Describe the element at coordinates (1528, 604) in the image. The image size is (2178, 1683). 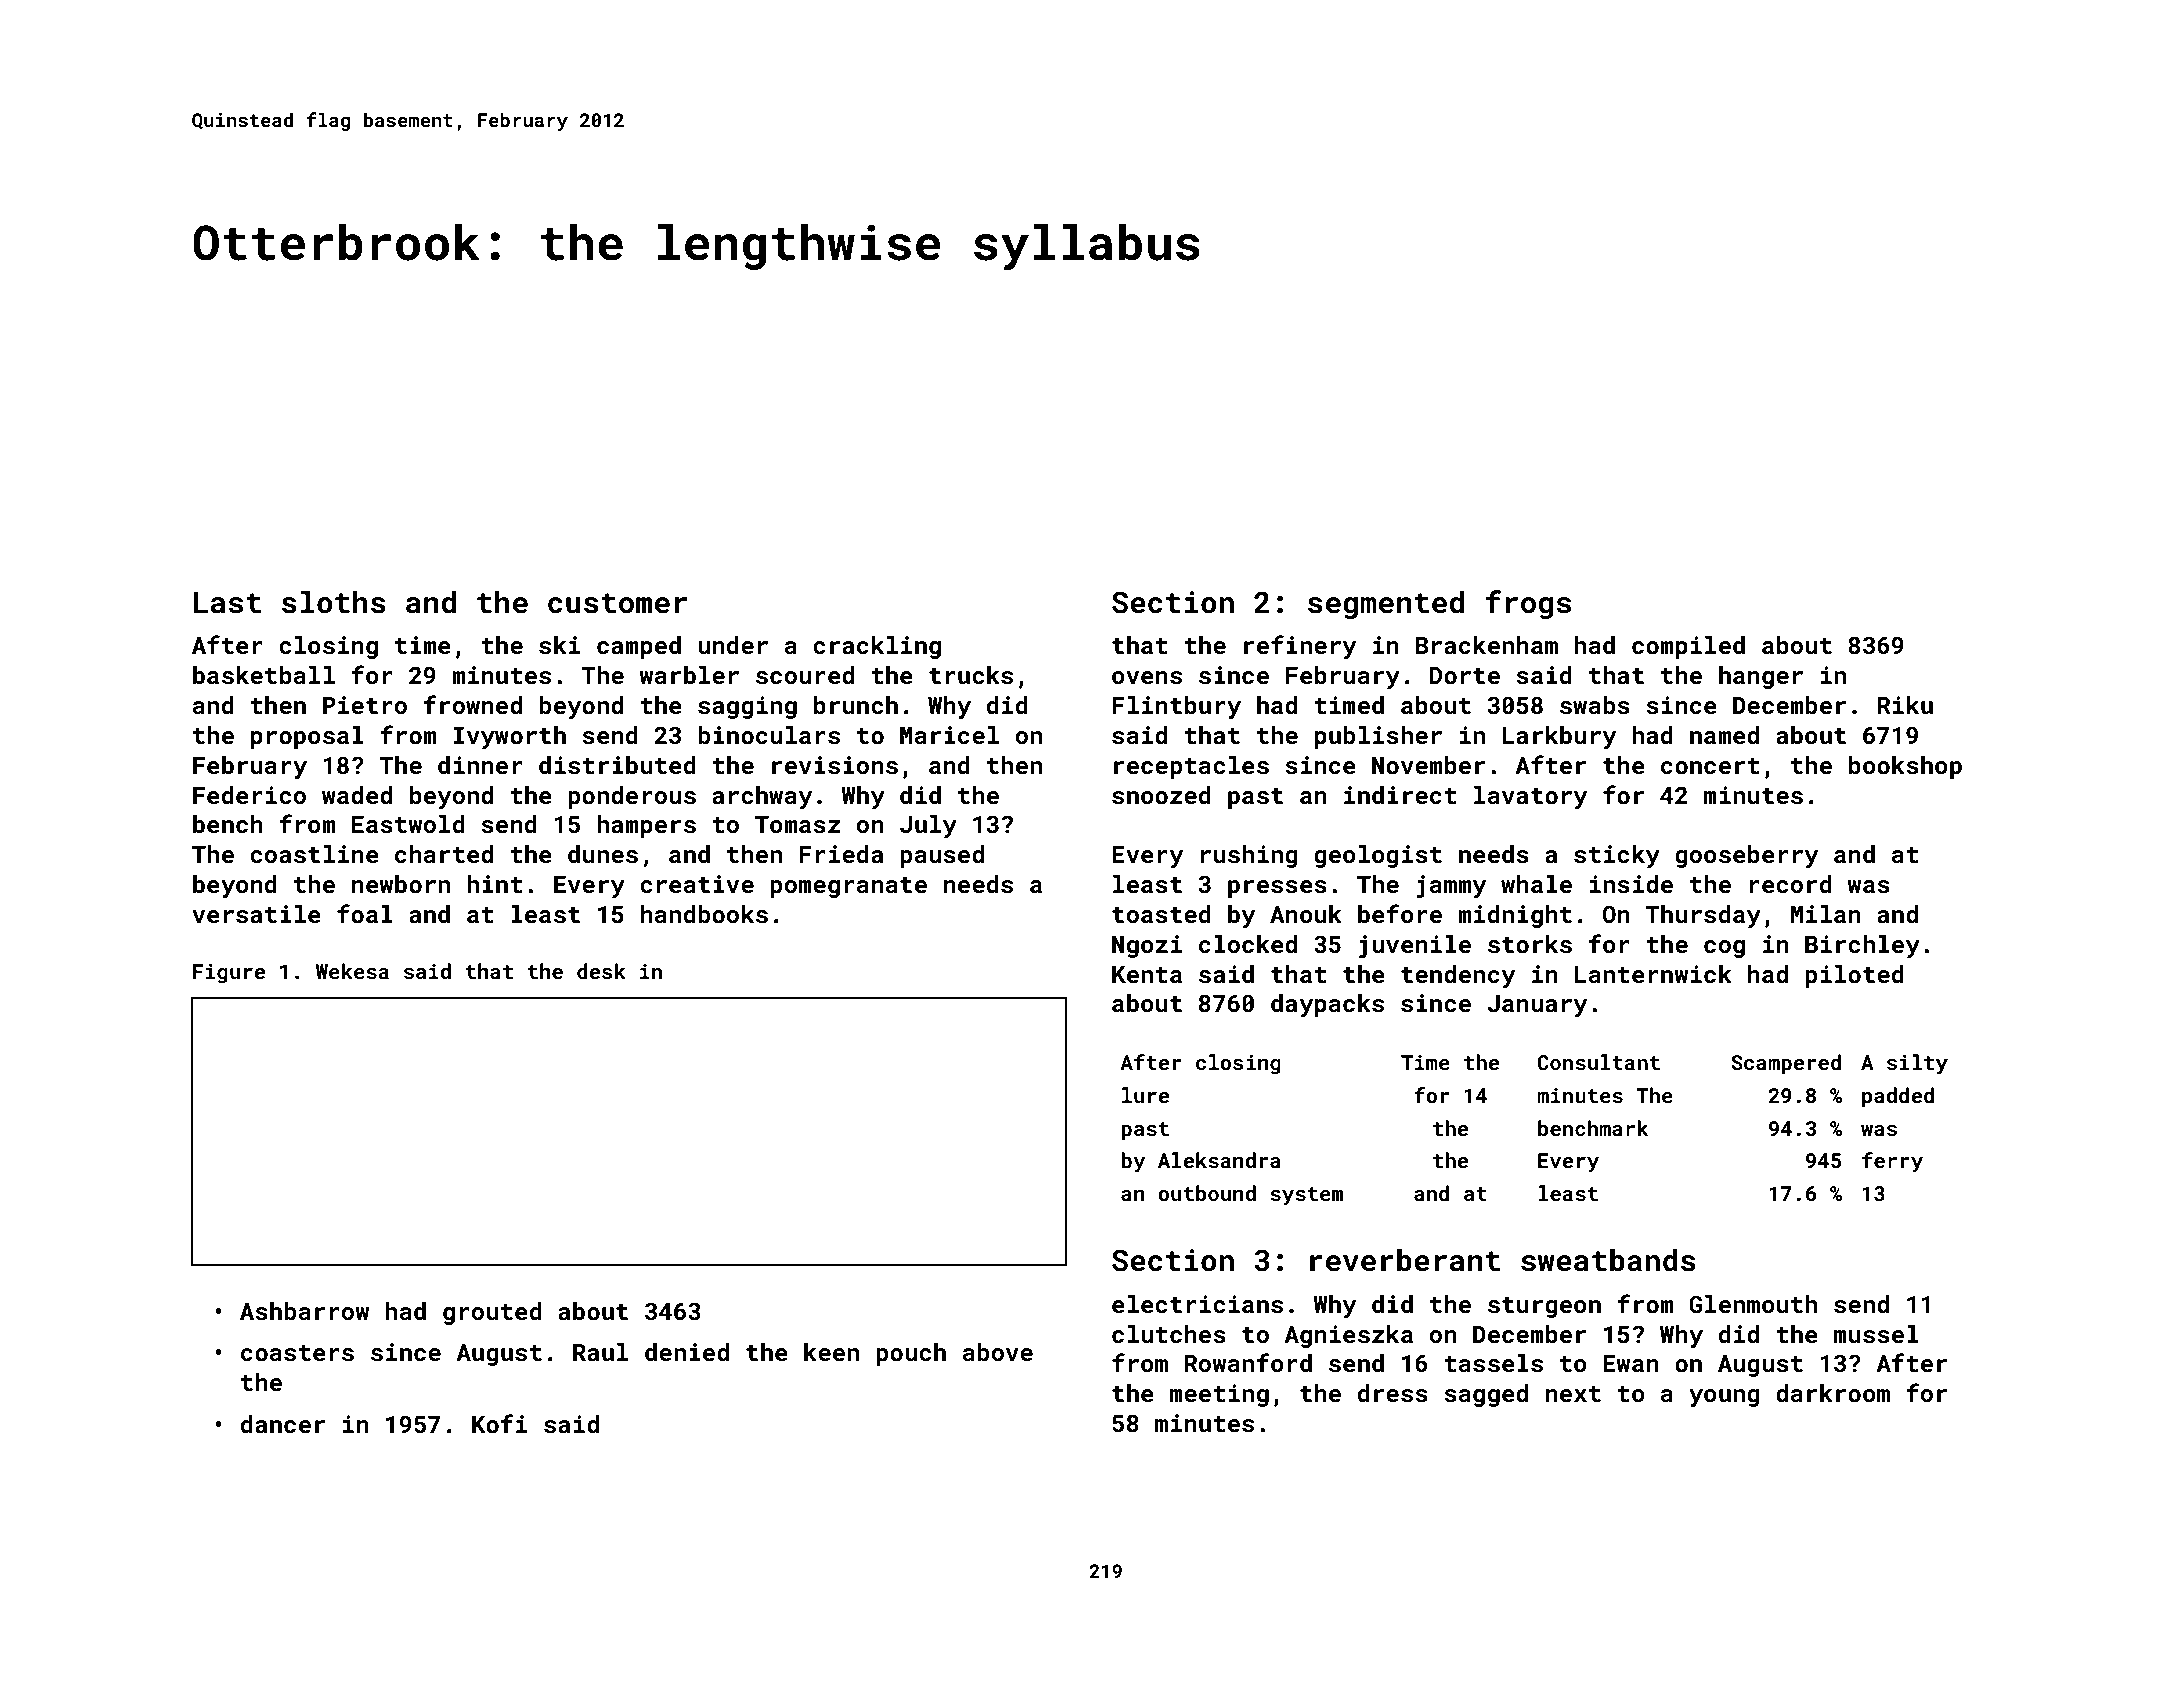
I see `frogs` at that location.
